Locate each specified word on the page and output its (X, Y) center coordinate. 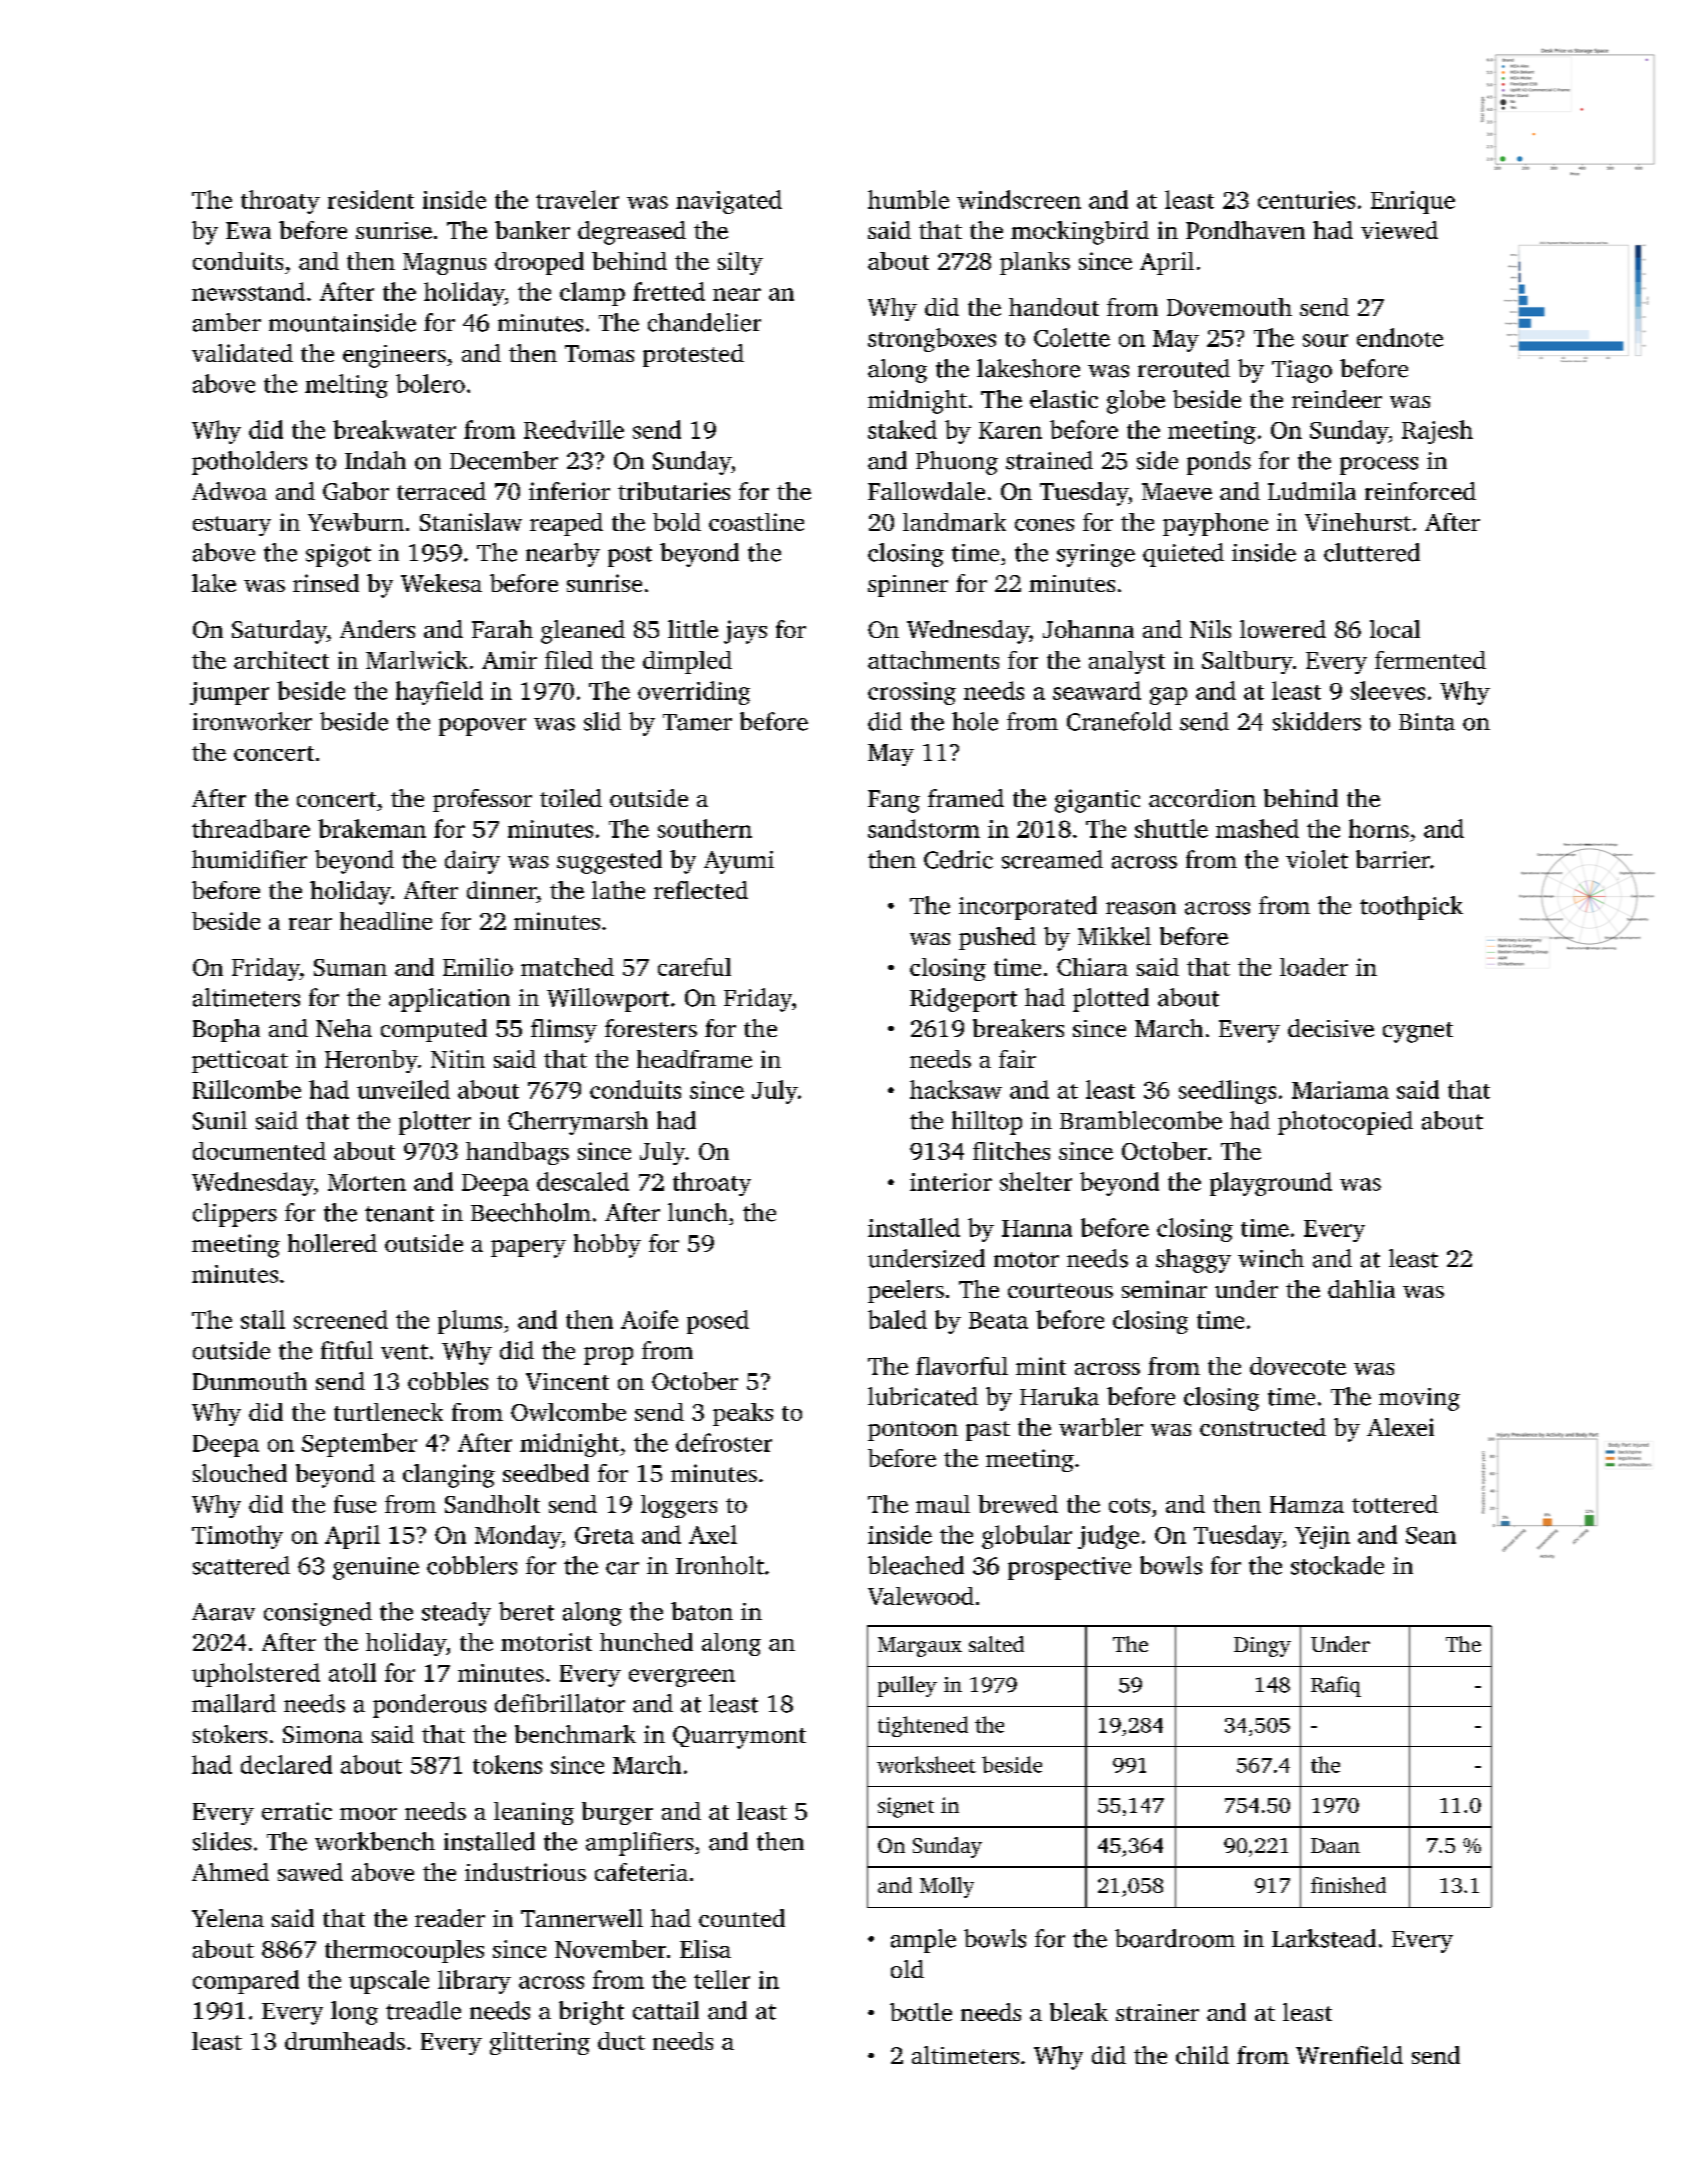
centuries (1306, 200)
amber (227, 322)
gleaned (583, 632)
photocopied (1345, 1123)
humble (908, 199)
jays (745, 632)
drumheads (345, 2041)
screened (341, 1319)
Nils (1210, 629)
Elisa (705, 1949)
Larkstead (1324, 1938)
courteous (1060, 1290)
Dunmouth (250, 1381)
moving (1419, 1399)
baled (897, 1319)
